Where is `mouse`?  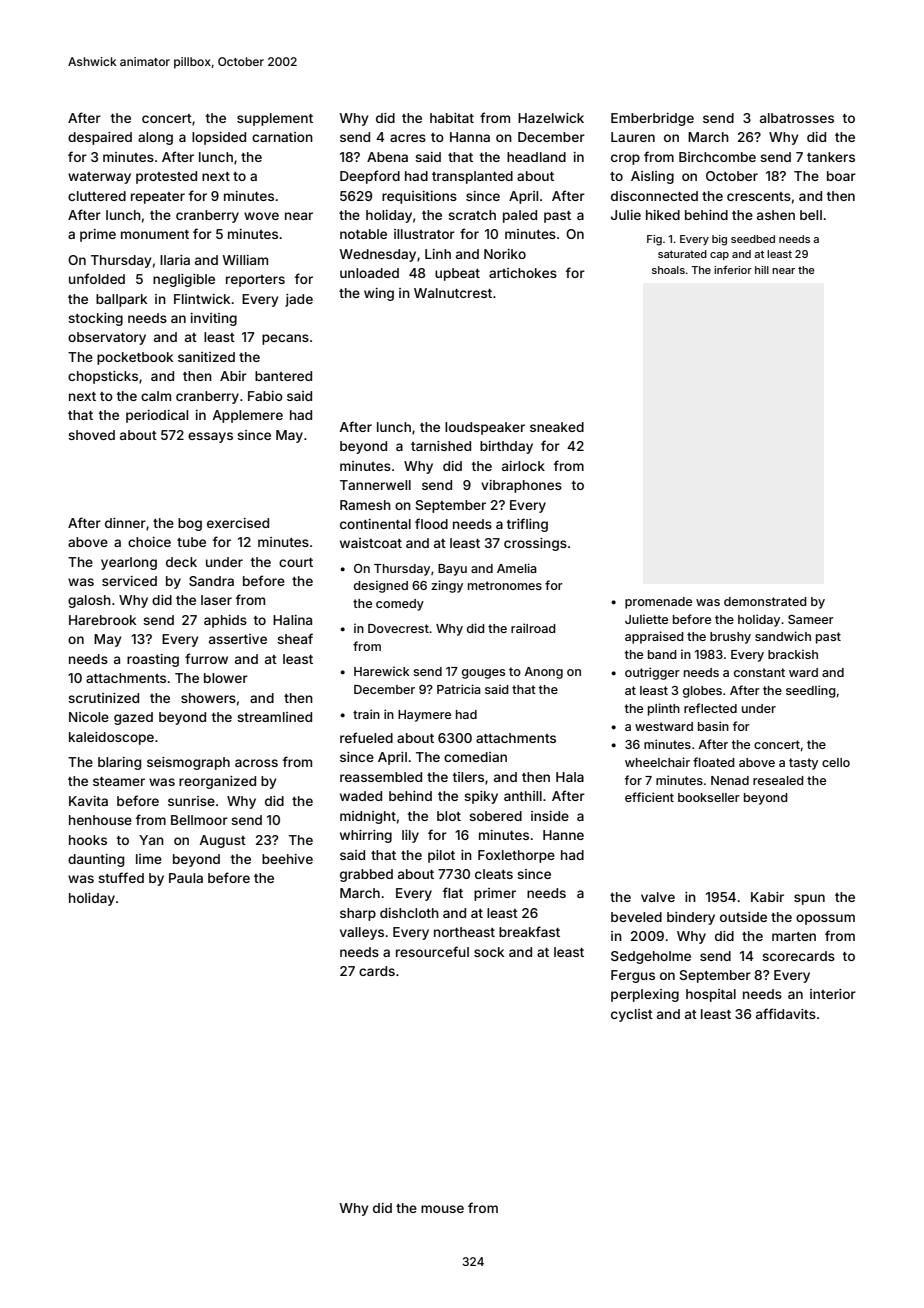 mouse is located at coordinates (442, 1209).
